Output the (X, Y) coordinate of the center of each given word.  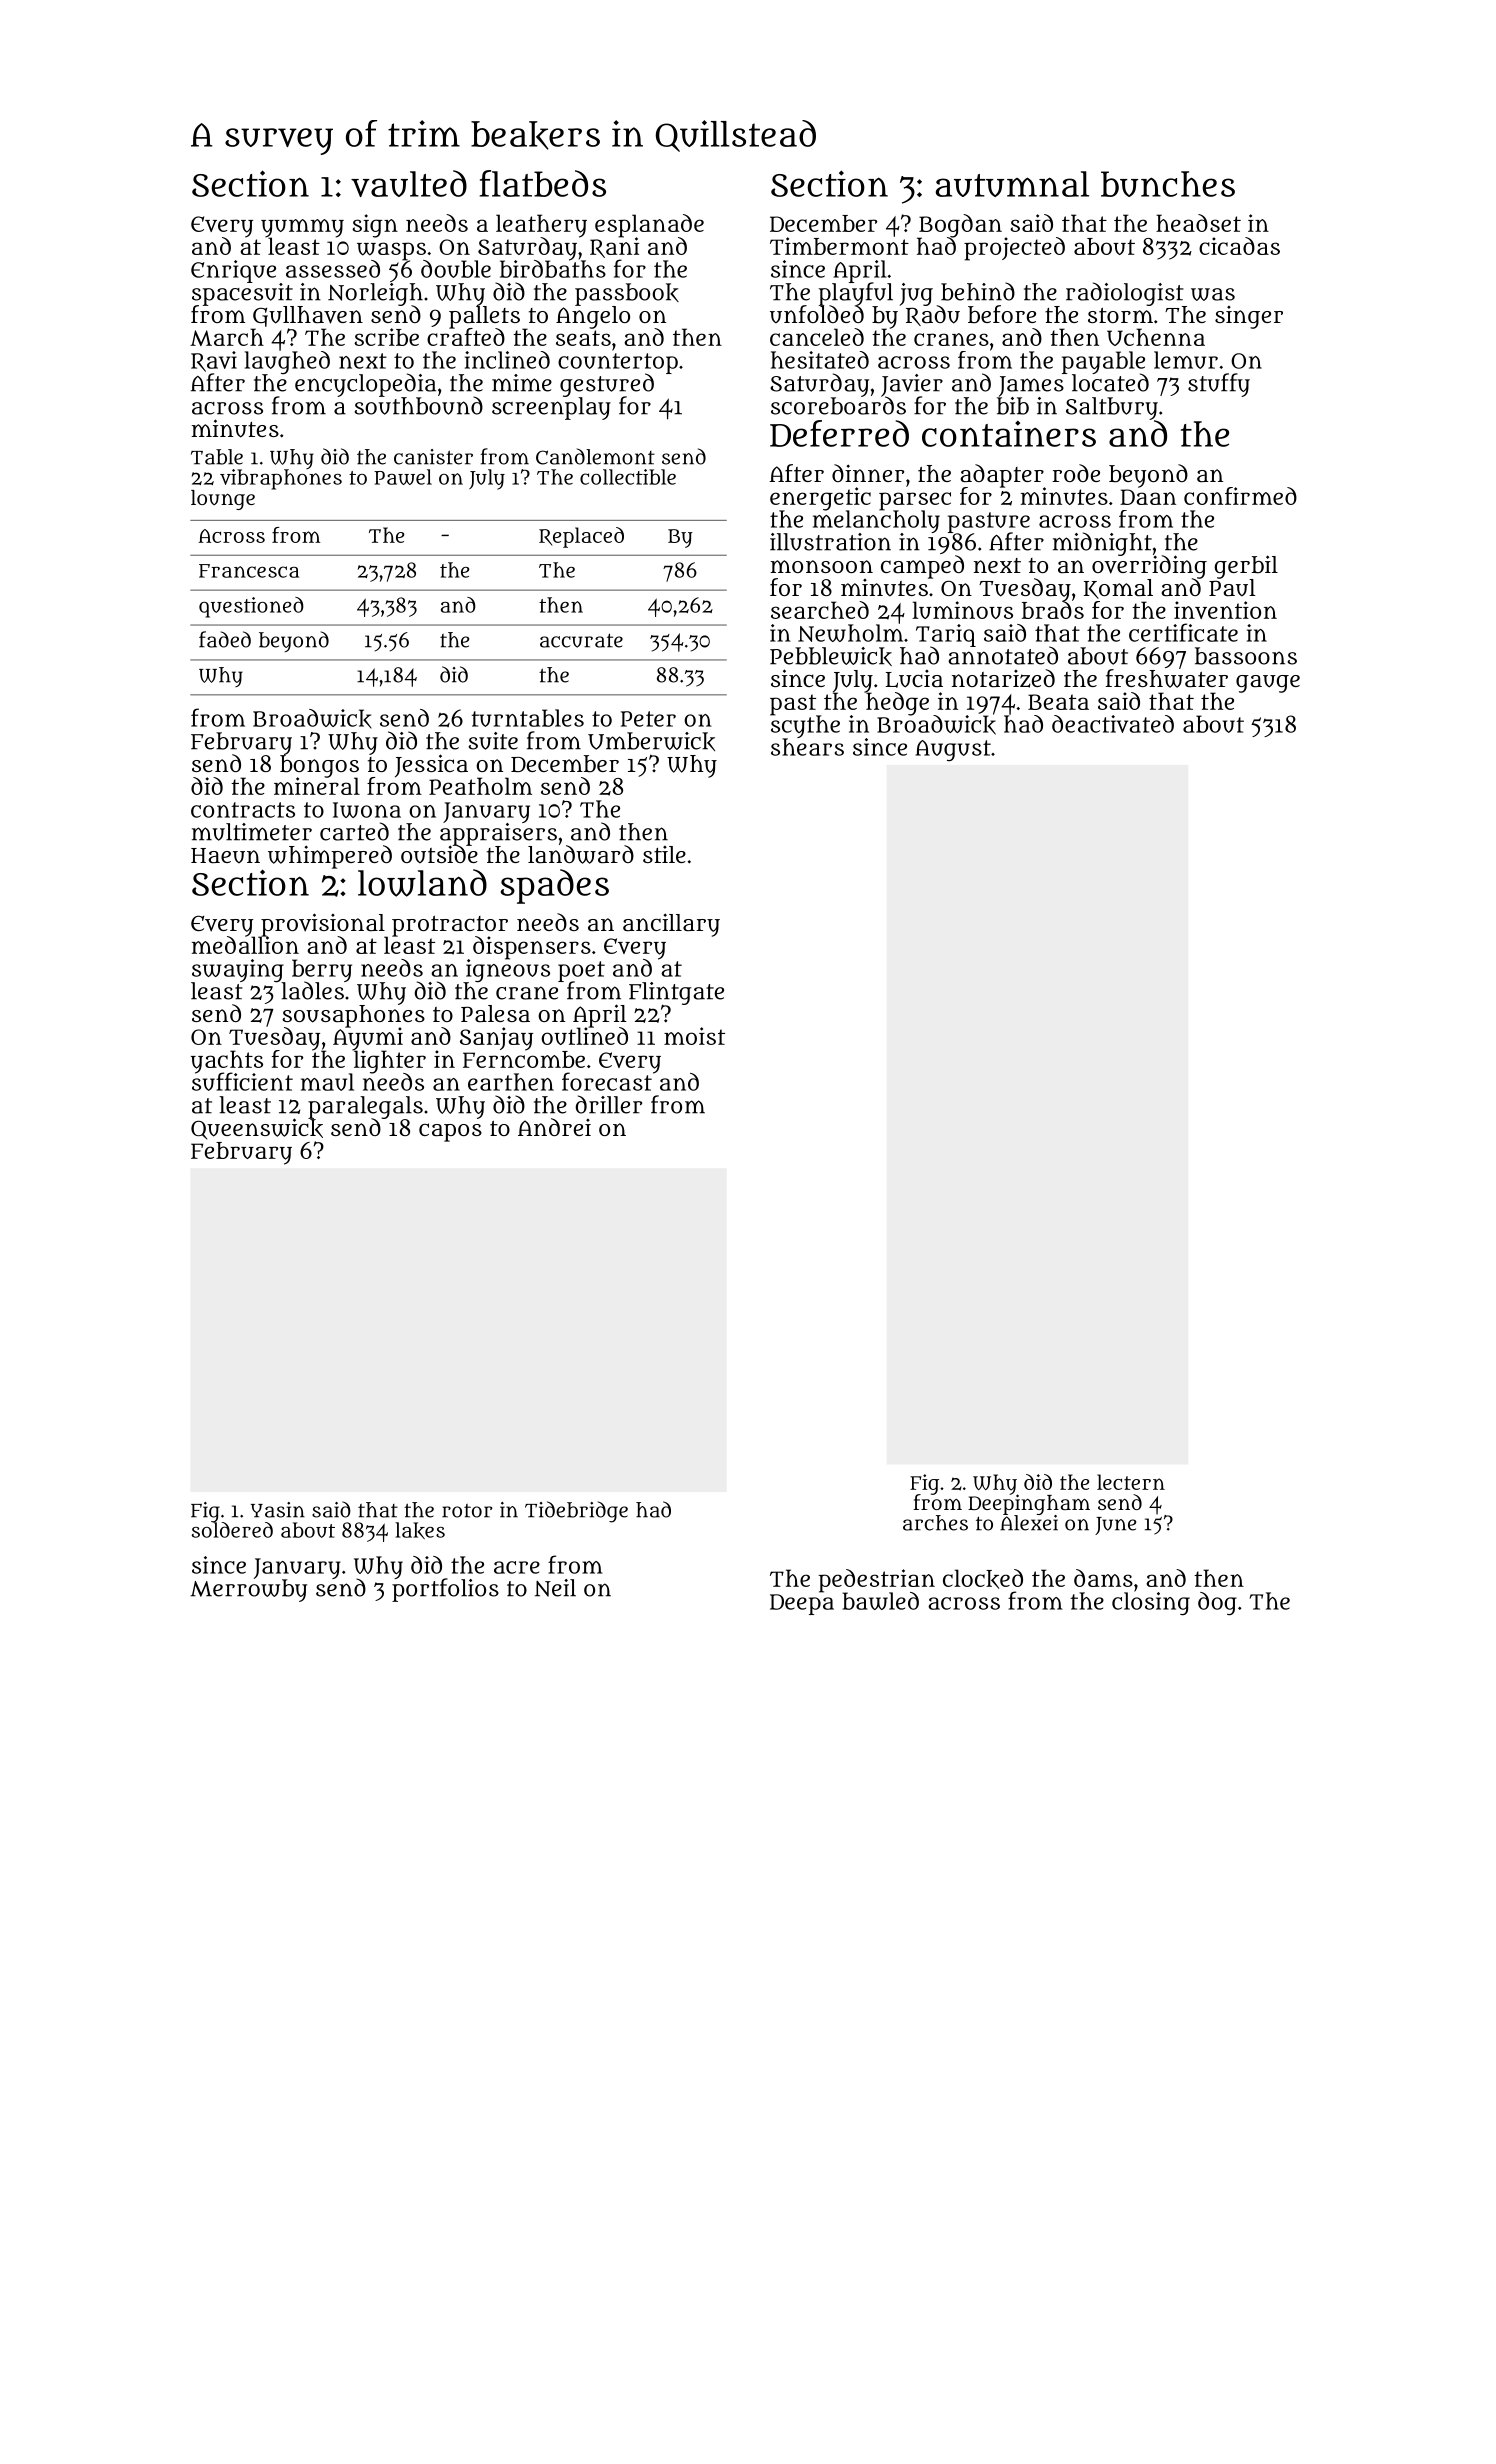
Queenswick (257, 1129)
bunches (1168, 184)
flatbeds (543, 183)
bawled (880, 1601)
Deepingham (1029, 1505)
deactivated (1113, 724)
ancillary (671, 925)
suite (493, 741)
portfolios (445, 1590)
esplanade (649, 225)
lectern (1131, 1482)
